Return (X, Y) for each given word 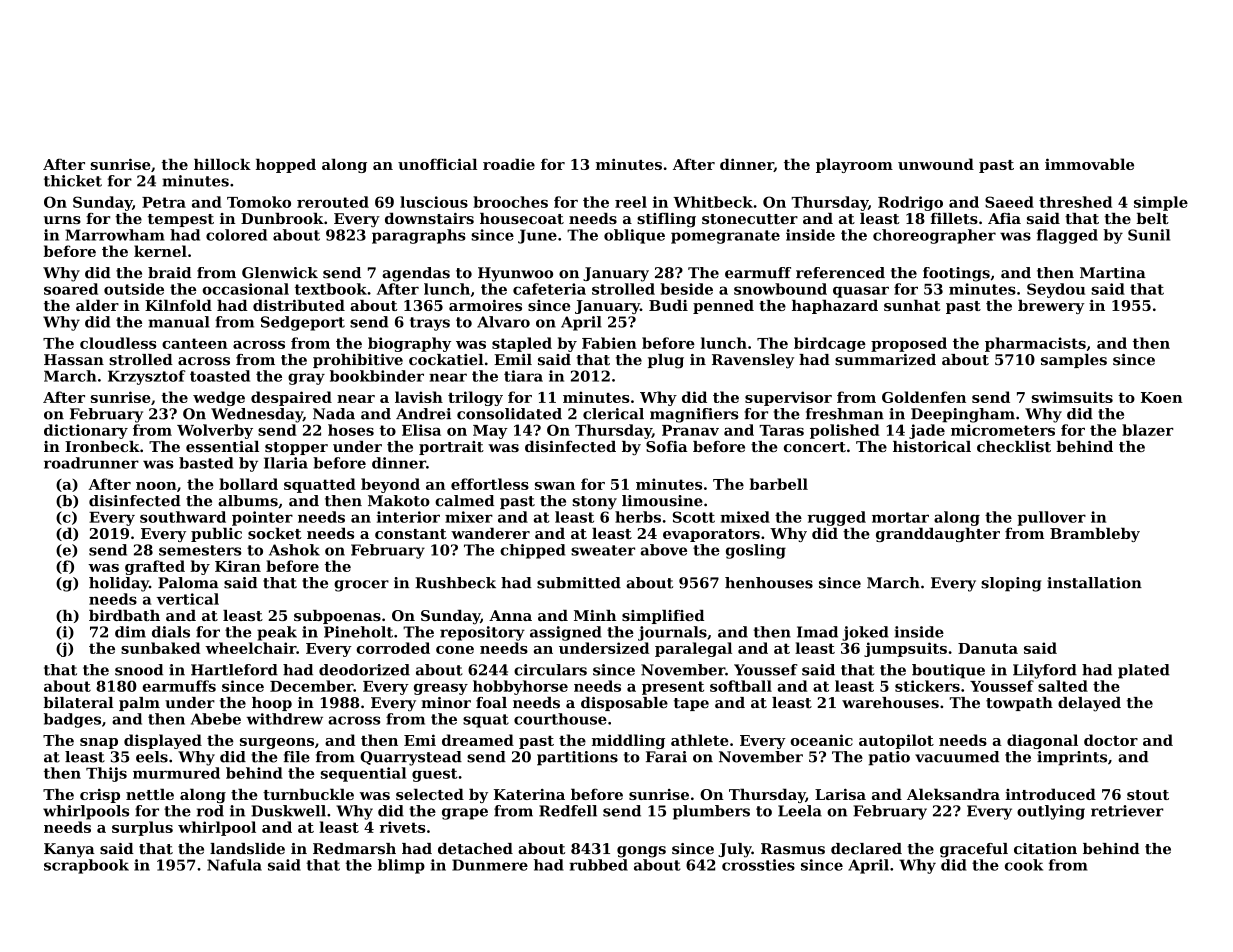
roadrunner (91, 463)
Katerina (529, 794)
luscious (434, 202)
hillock (222, 164)
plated (1144, 671)
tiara (523, 376)
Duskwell (288, 811)
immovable (1089, 164)
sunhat (912, 305)
